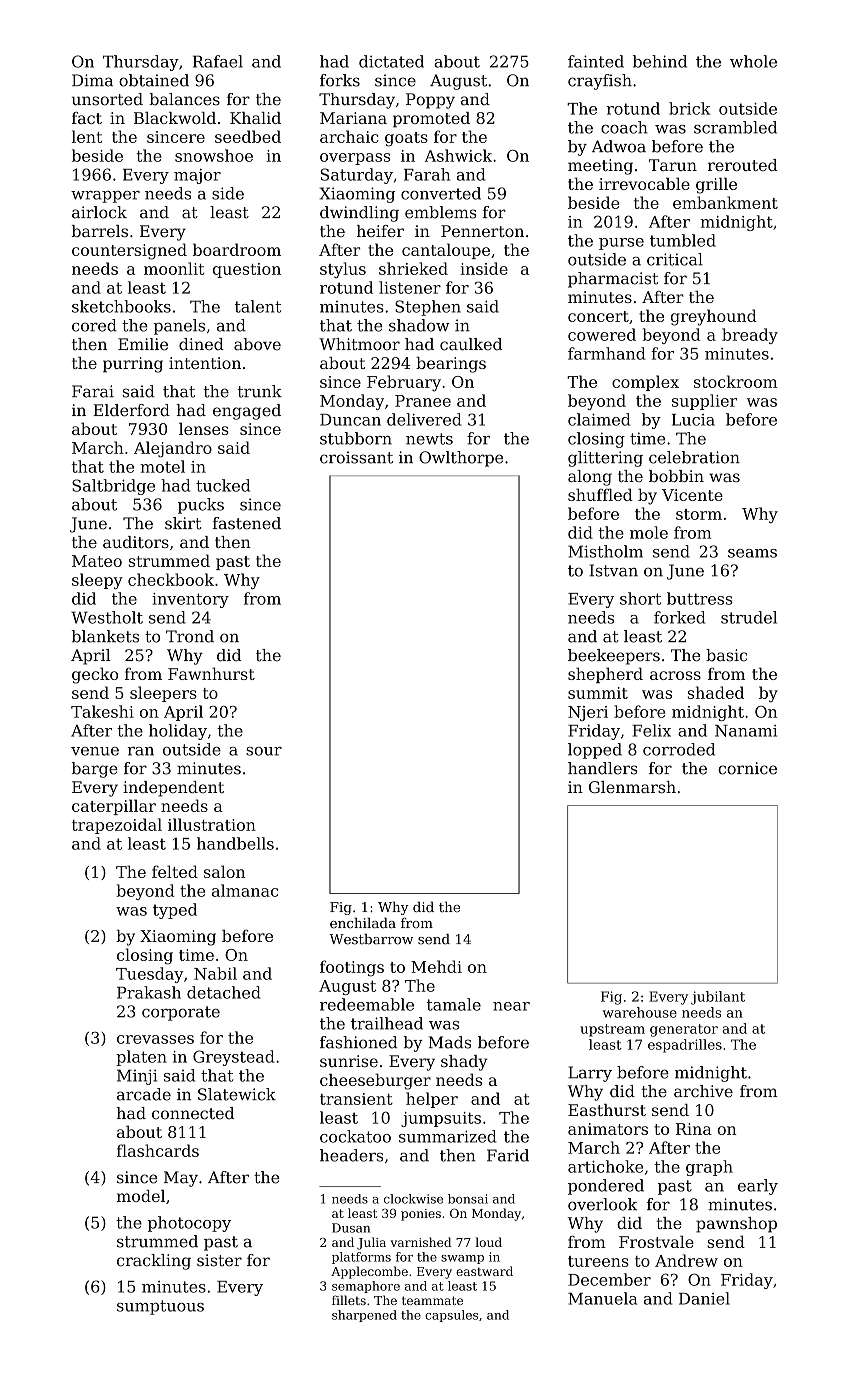 The width and height of the screenshot is (849, 1400). I want to click on fastened, so click(247, 523).
